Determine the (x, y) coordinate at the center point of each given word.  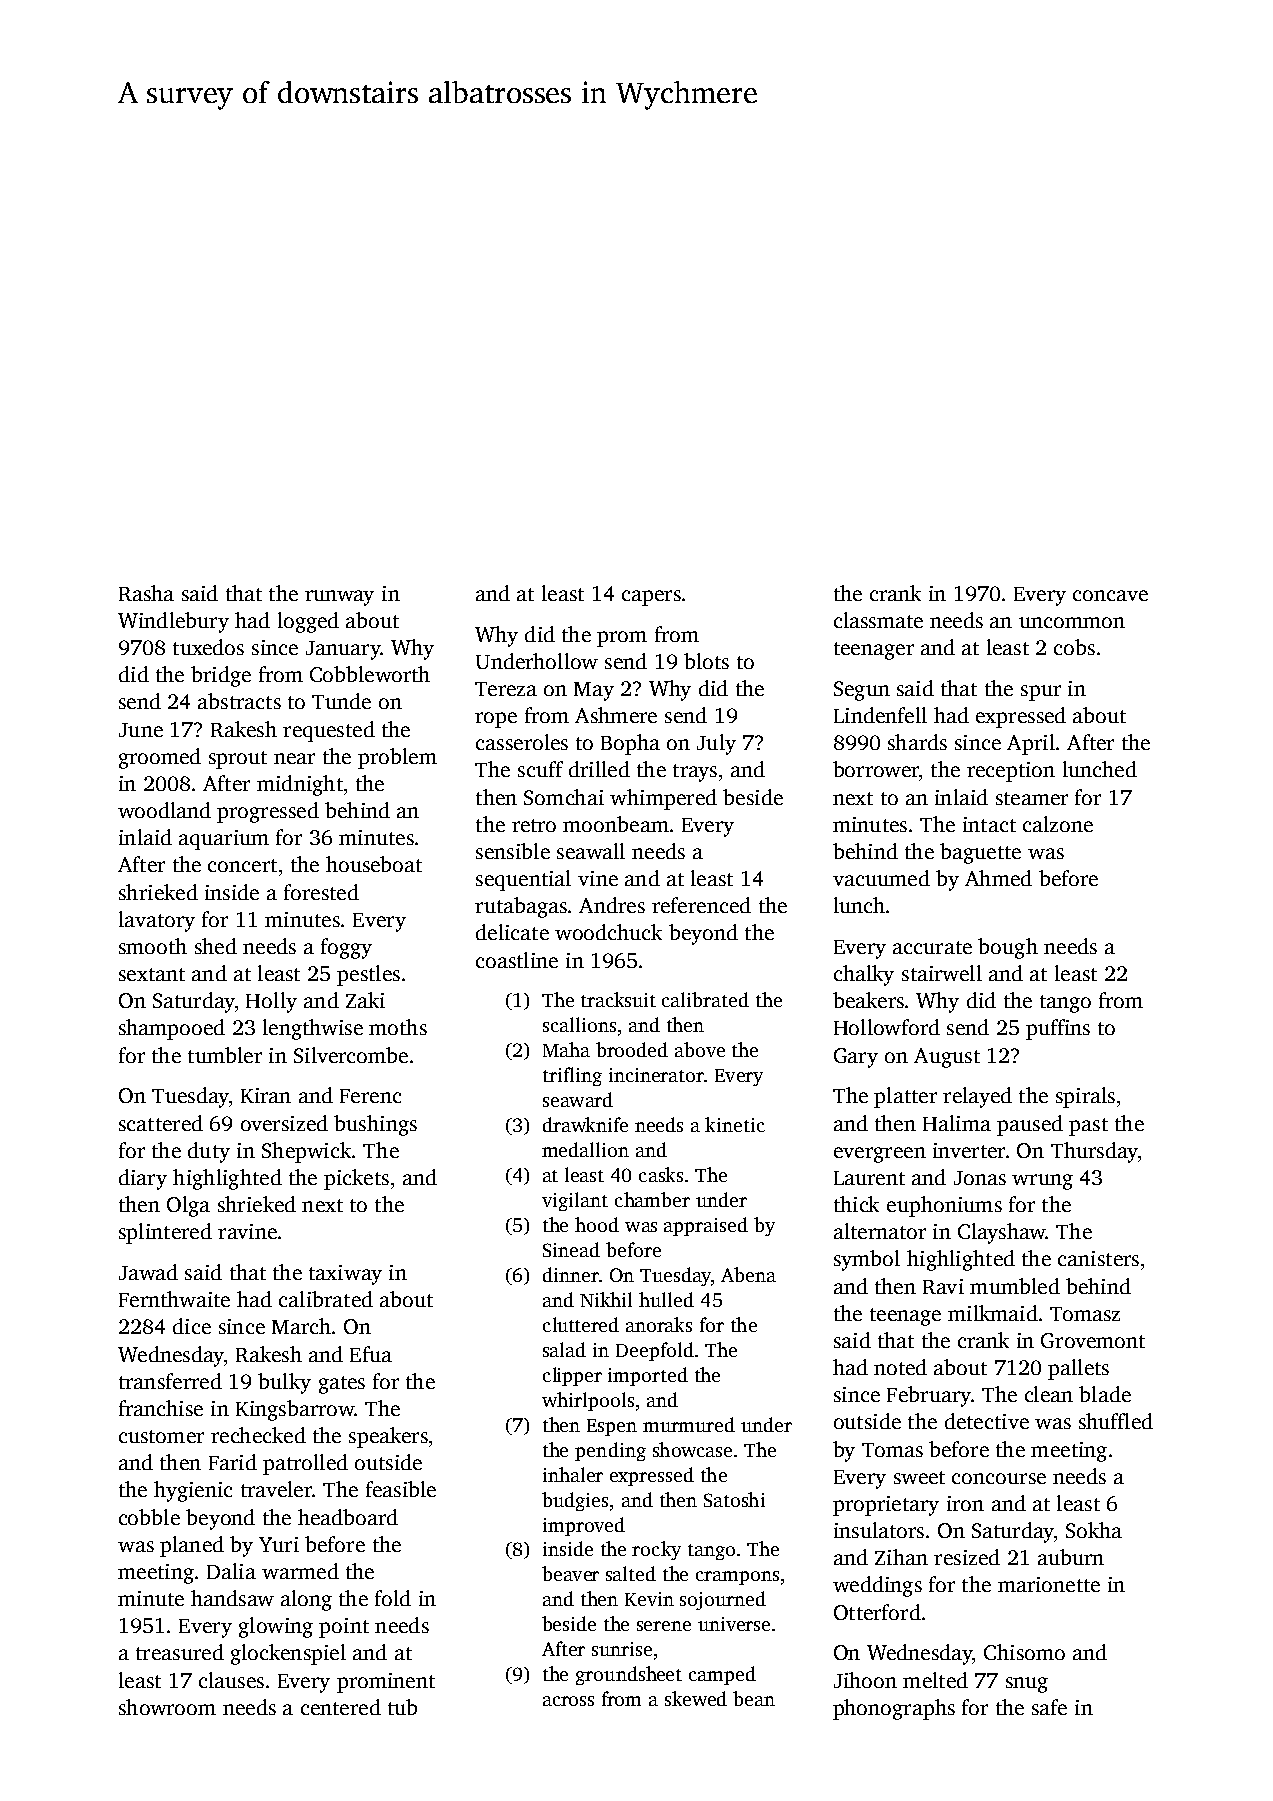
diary (143, 1179)
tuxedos (208, 647)
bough (1008, 948)
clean (1049, 1394)
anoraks (659, 1324)
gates (342, 1385)
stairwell (942, 973)
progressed (268, 812)
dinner (571, 1274)
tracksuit (618, 999)
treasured (180, 1652)
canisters (1098, 1258)
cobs (1074, 647)
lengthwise (313, 1029)
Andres (612, 905)
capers (651, 598)
